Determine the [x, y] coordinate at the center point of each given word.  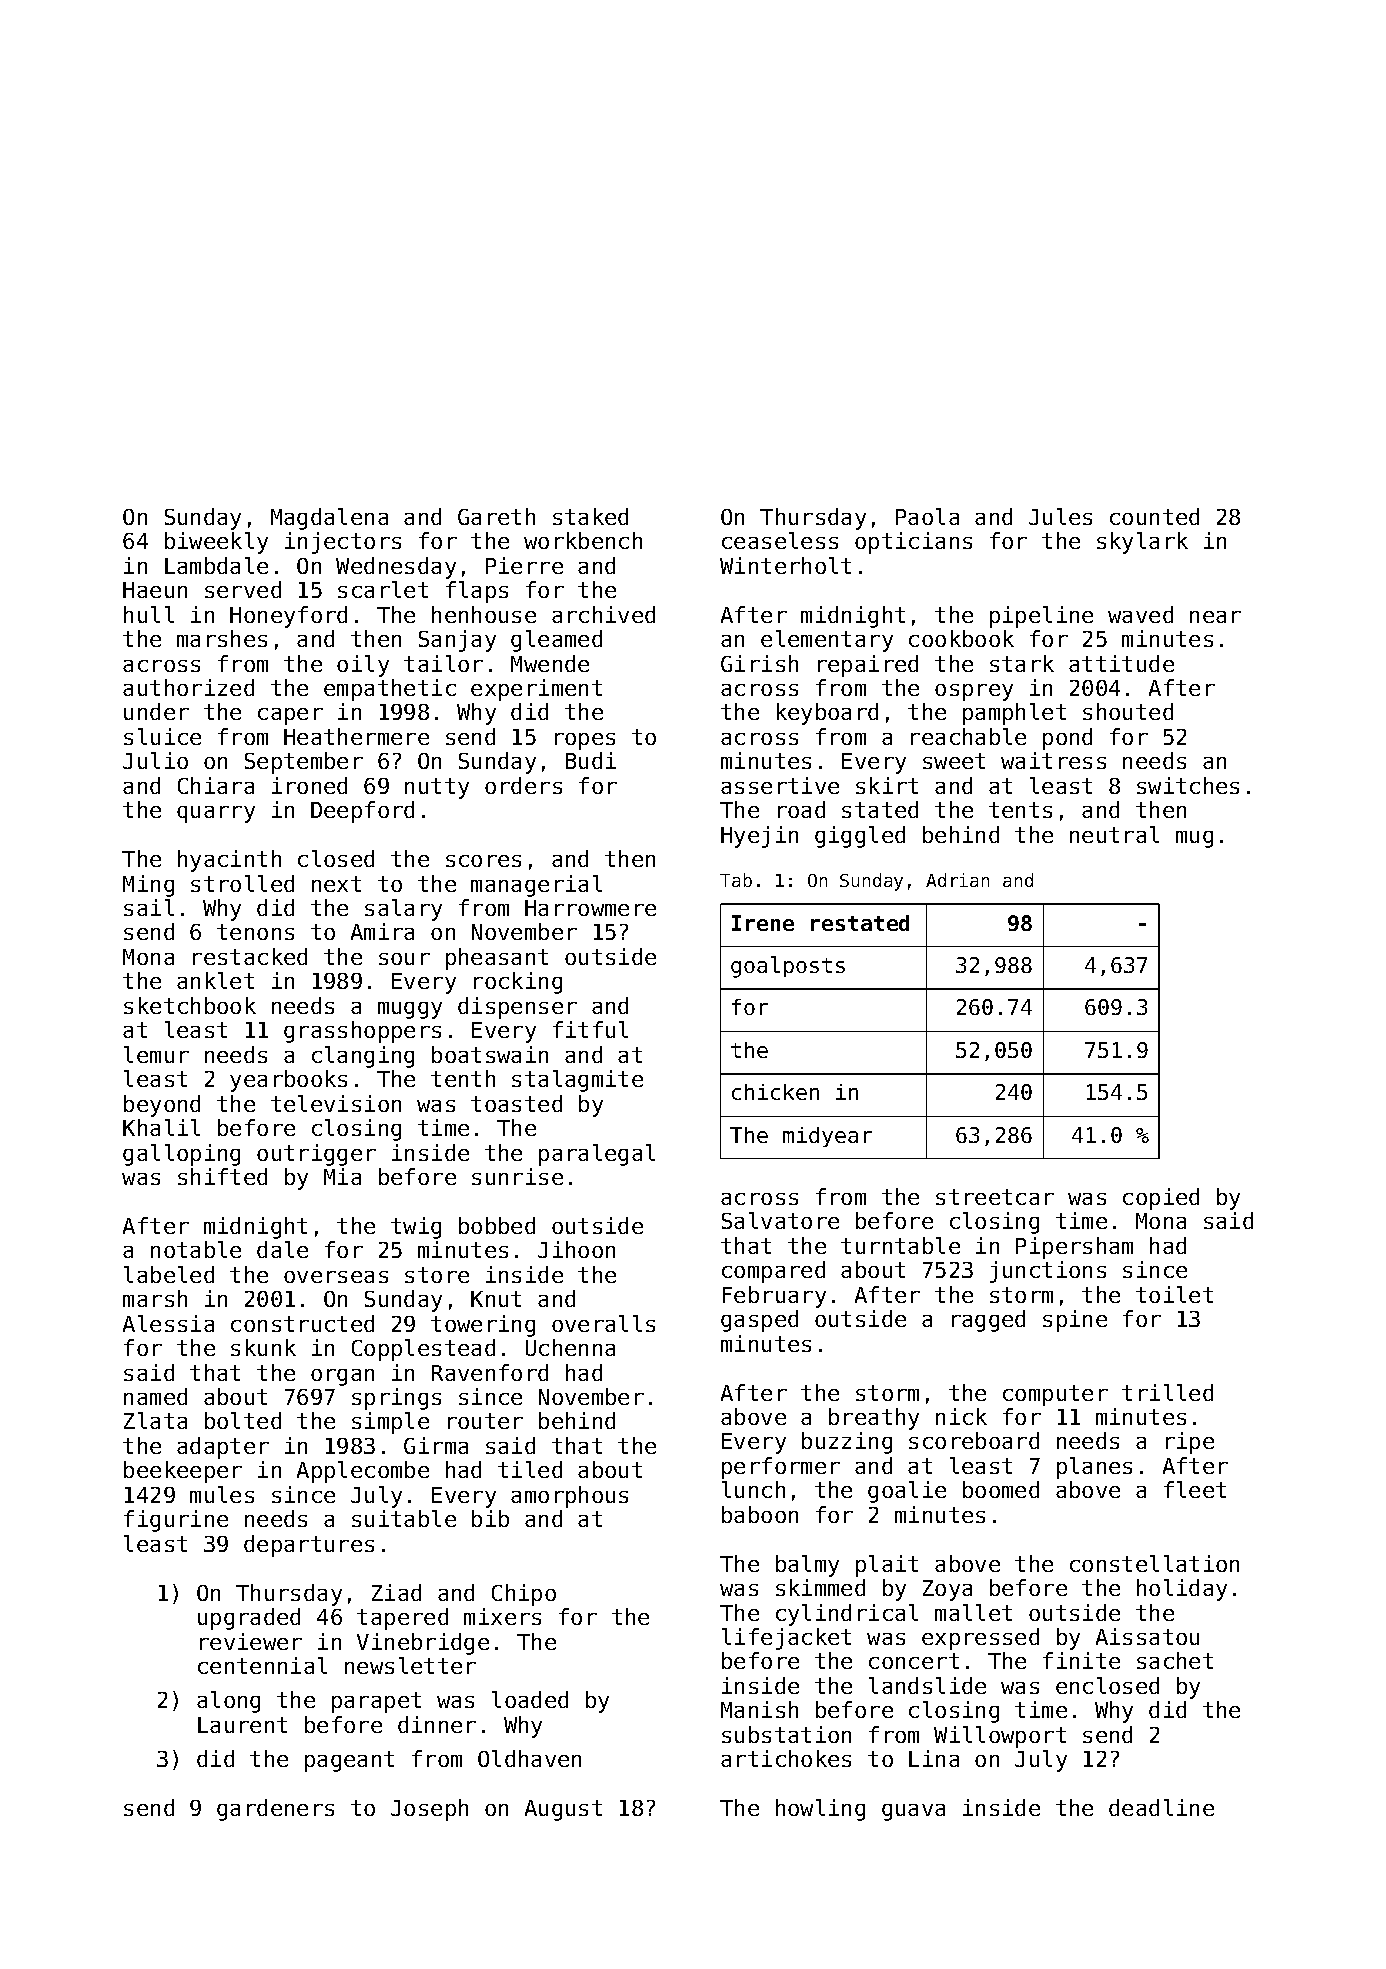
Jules [1060, 516]
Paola [927, 516]
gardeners [275, 1810]
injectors [343, 543]
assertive [780, 785]
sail [149, 907]
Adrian [957, 880]
